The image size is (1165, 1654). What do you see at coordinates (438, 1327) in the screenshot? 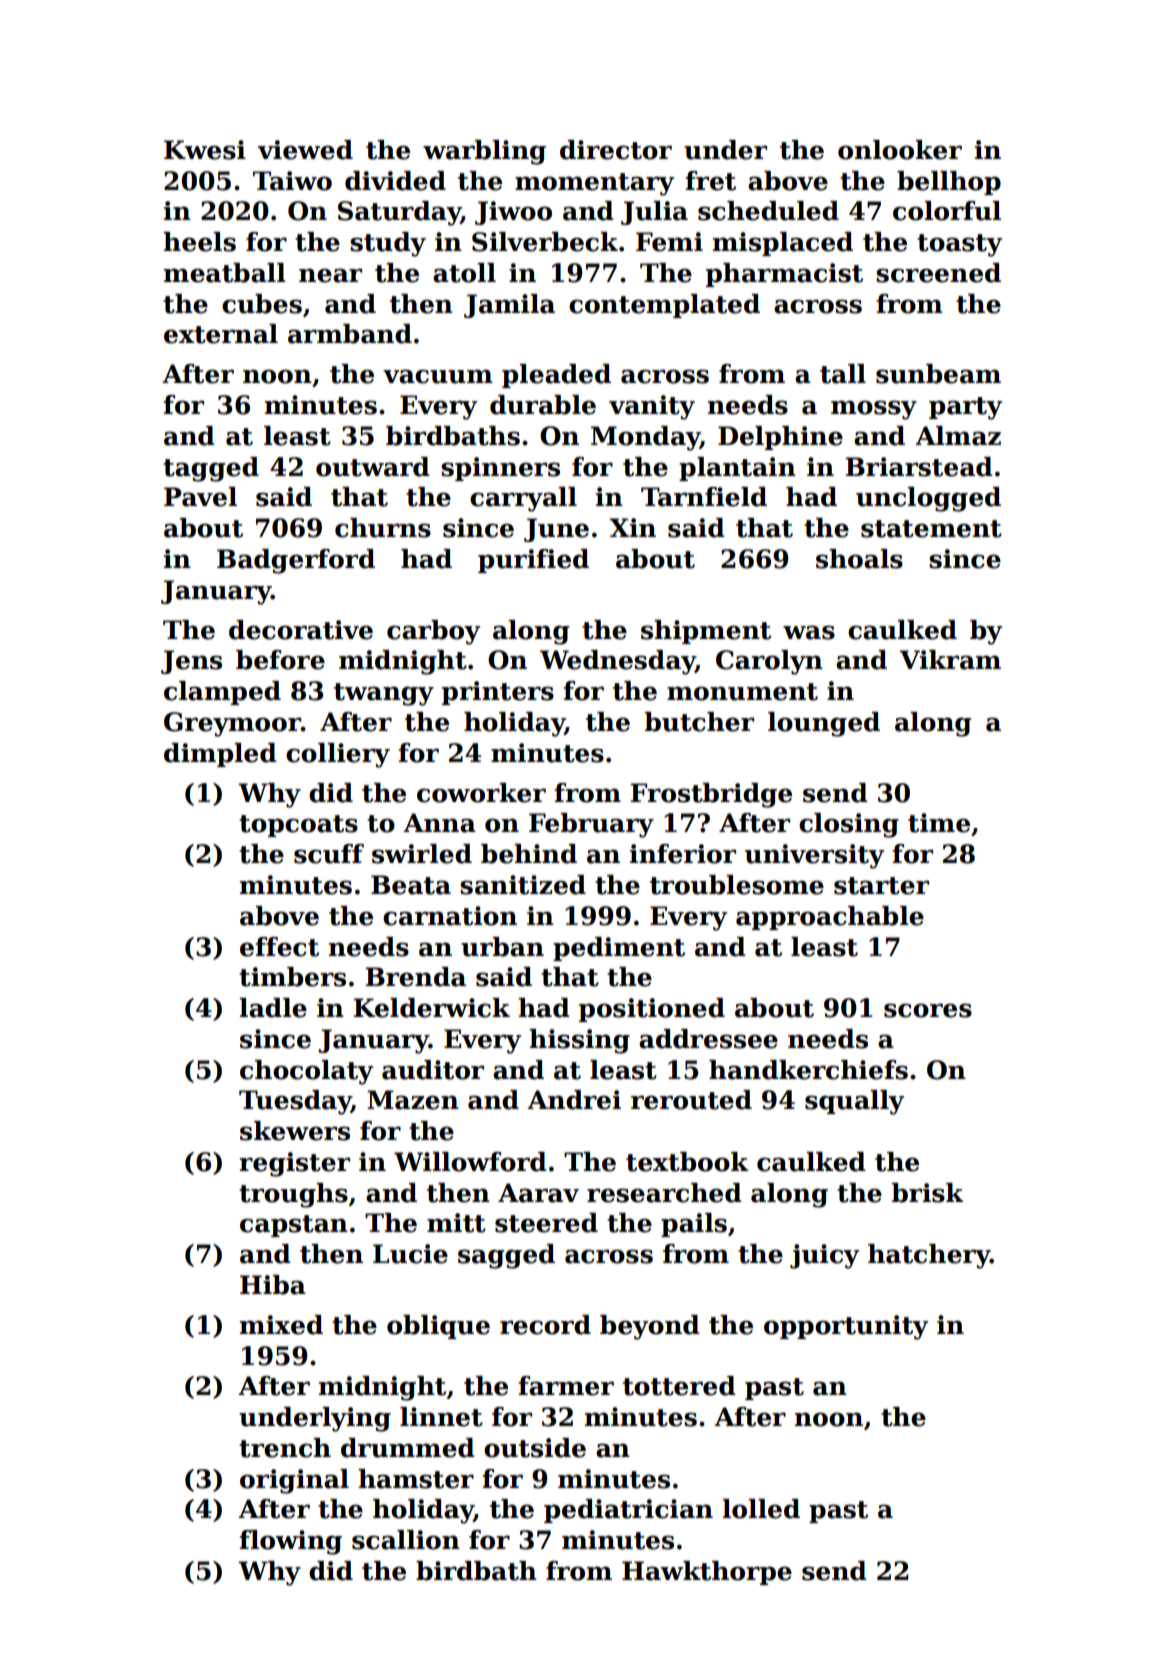
I see `oblique` at bounding box center [438, 1327].
